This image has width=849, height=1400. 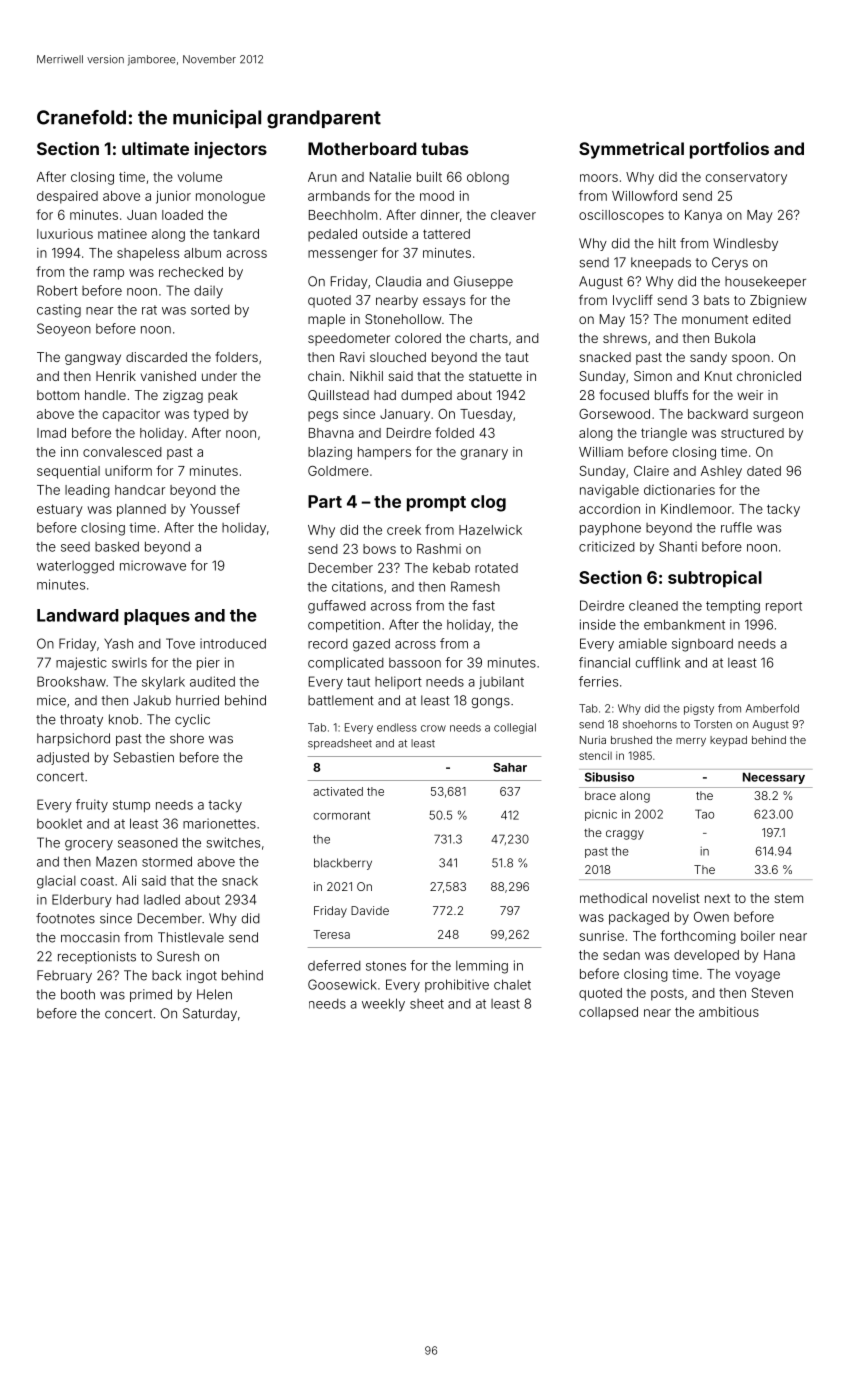 What do you see at coordinates (398, 281) in the image?
I see `Claudia` at bounding box center [398, 281].
